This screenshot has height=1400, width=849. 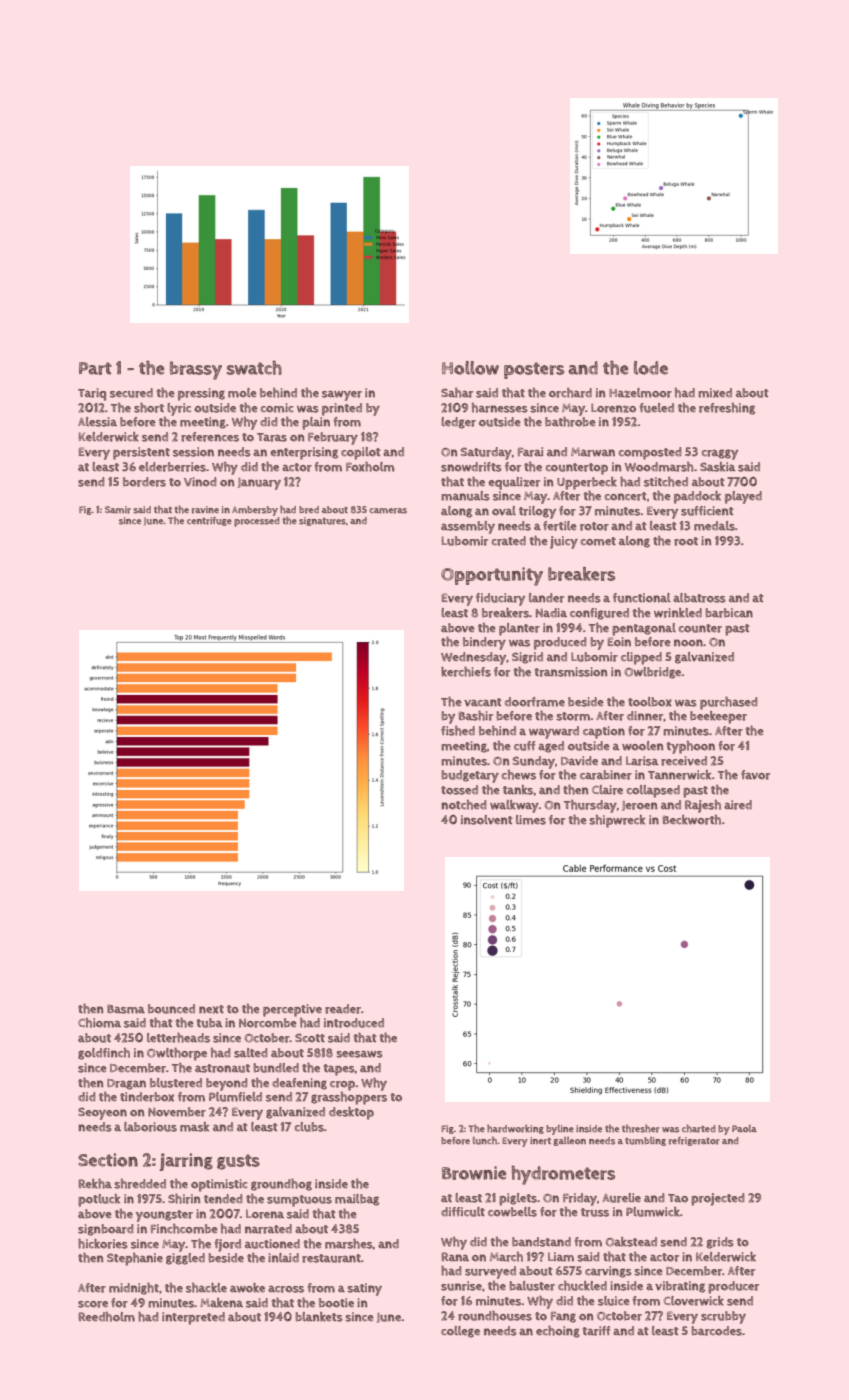 What do you see at coordinates (653, 673) in the screenshot?
I see `Owlbridge` at bounding box center [653, 673].
